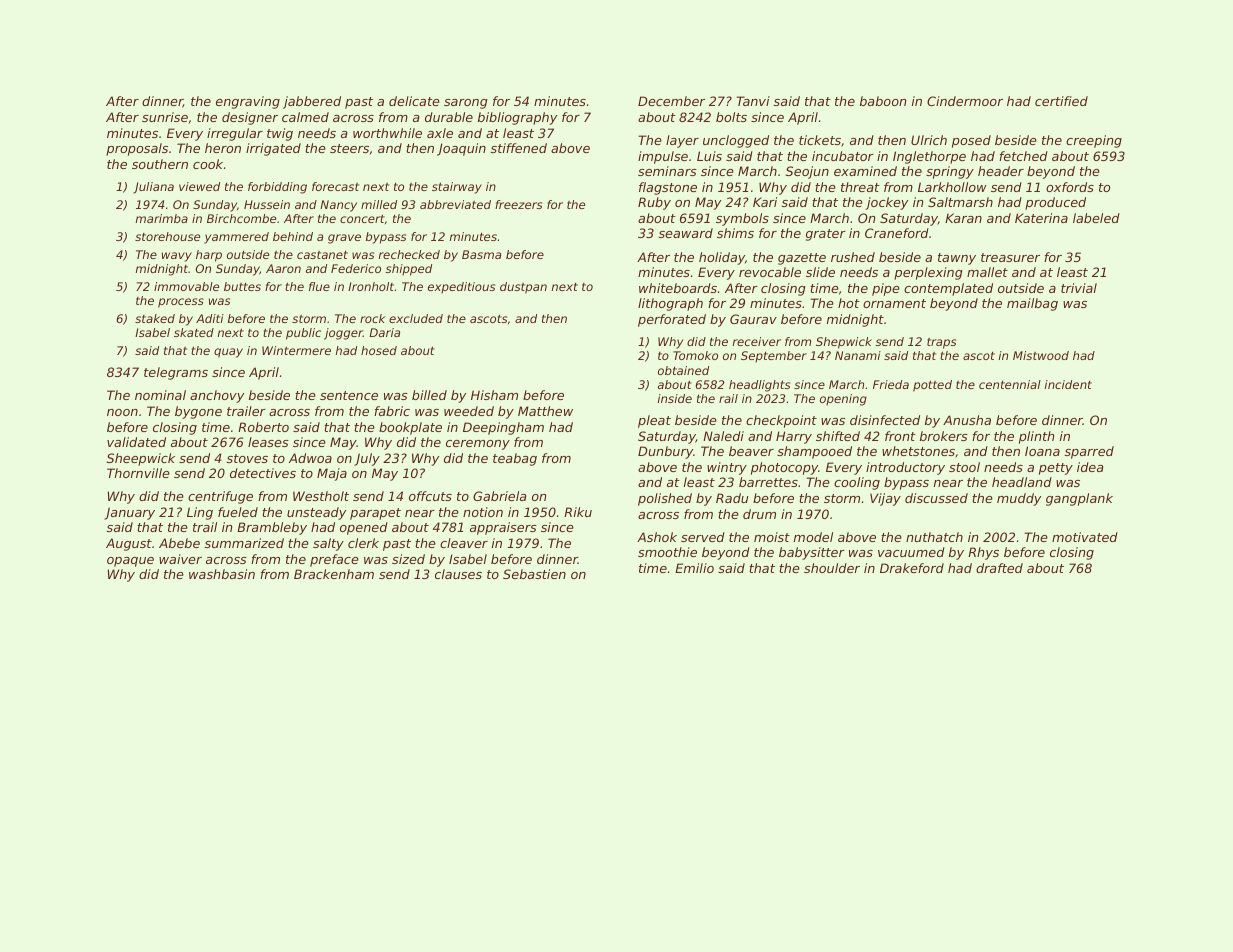  Describe the element at coordinates (316, 513) in the screenshot. I see `unsteady` at that location.
